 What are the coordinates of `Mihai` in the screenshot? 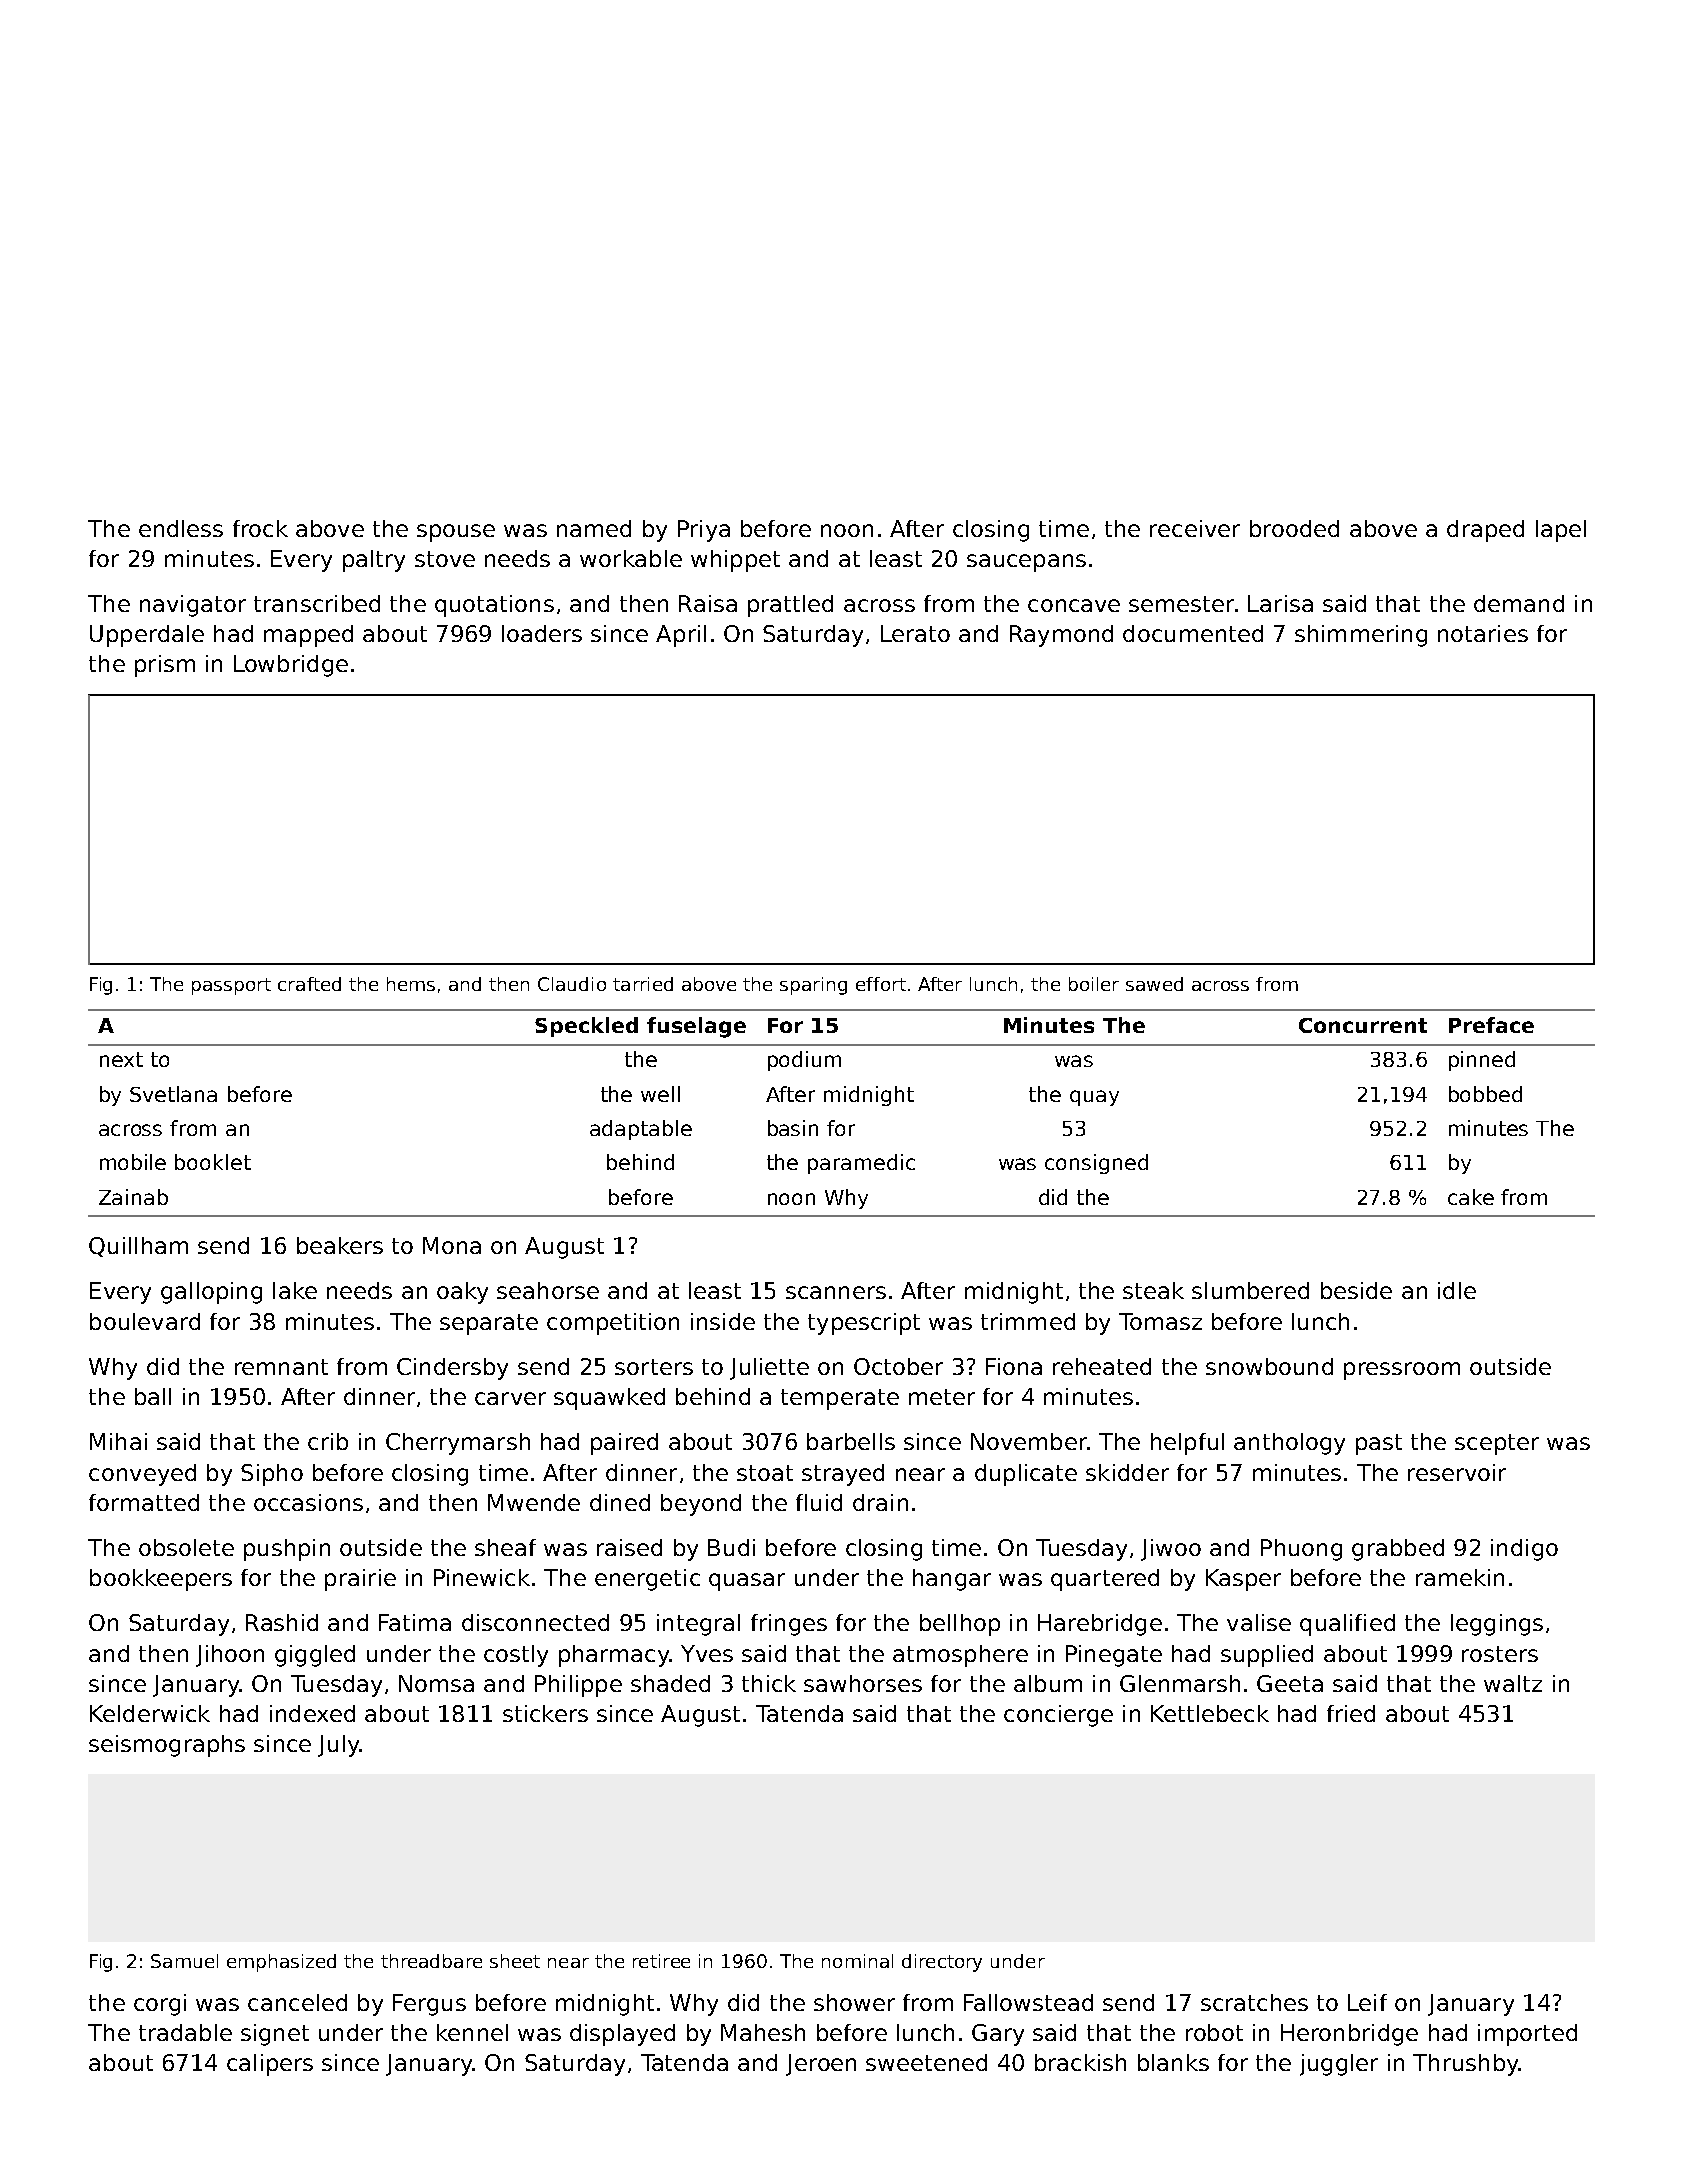 It's located at (118, 1441).
